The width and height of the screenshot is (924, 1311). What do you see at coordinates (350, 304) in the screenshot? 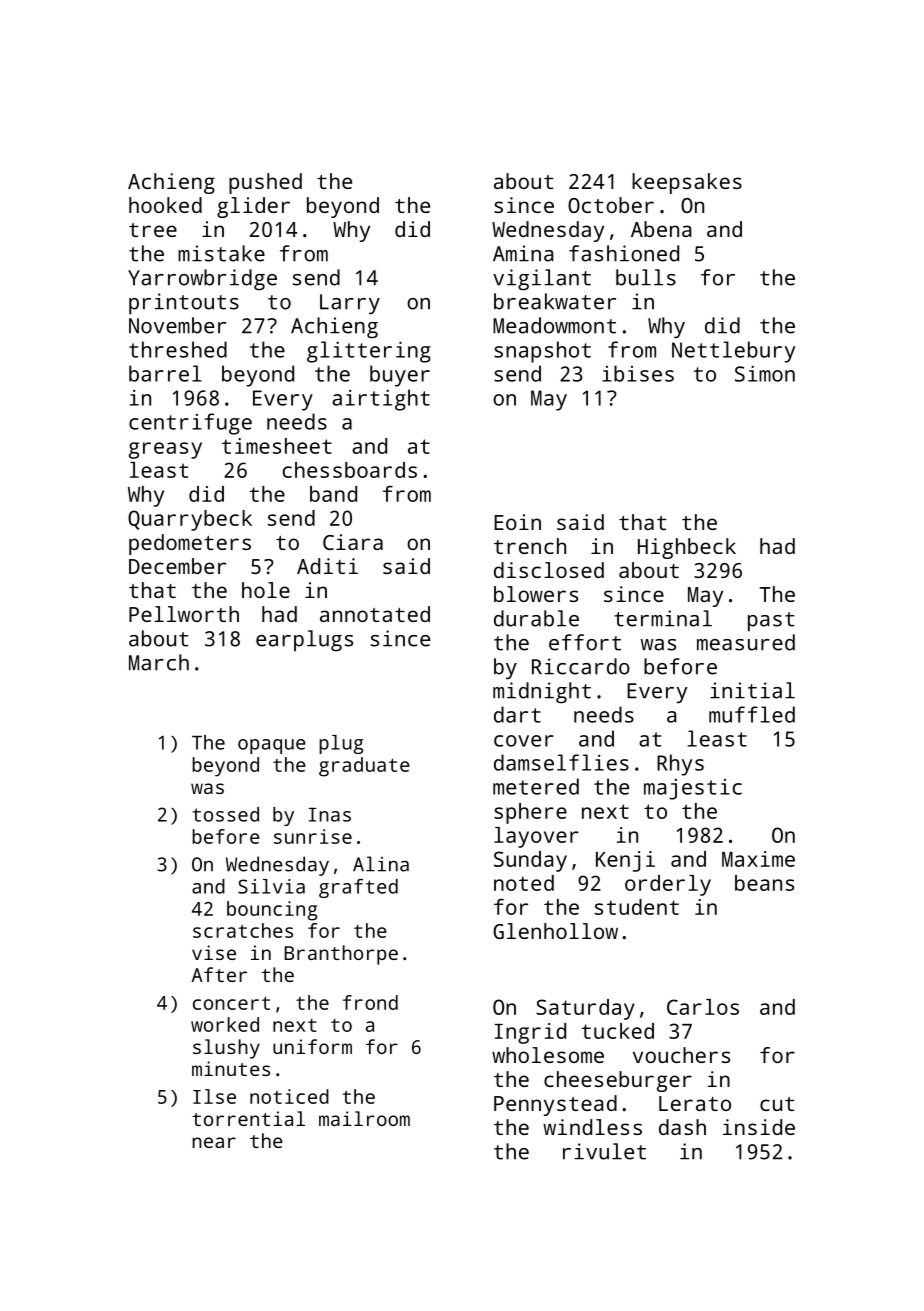
I see `Larry` at bounding box center [350, 304].
